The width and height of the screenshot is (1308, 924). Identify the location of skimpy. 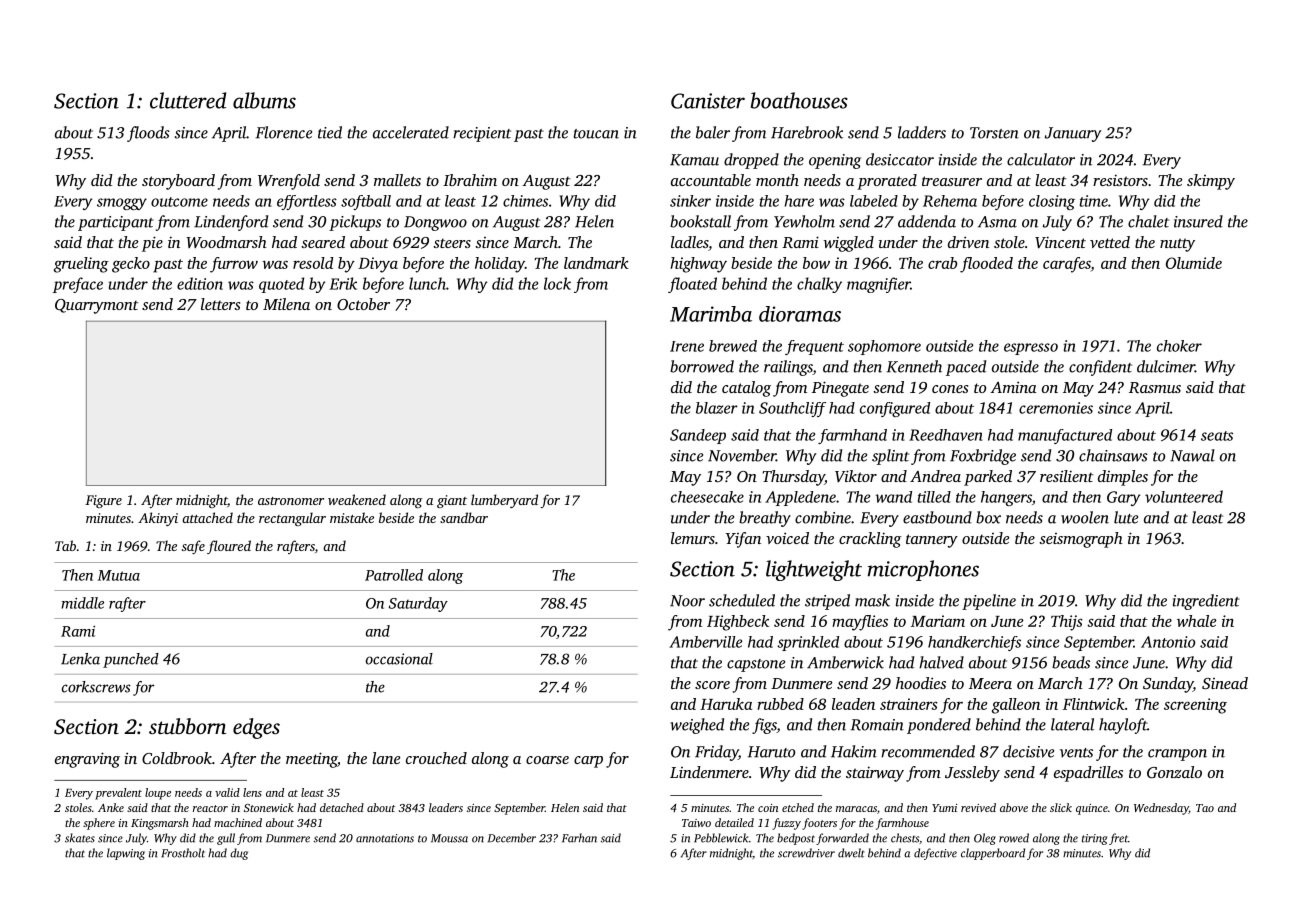
(1211, 182).
